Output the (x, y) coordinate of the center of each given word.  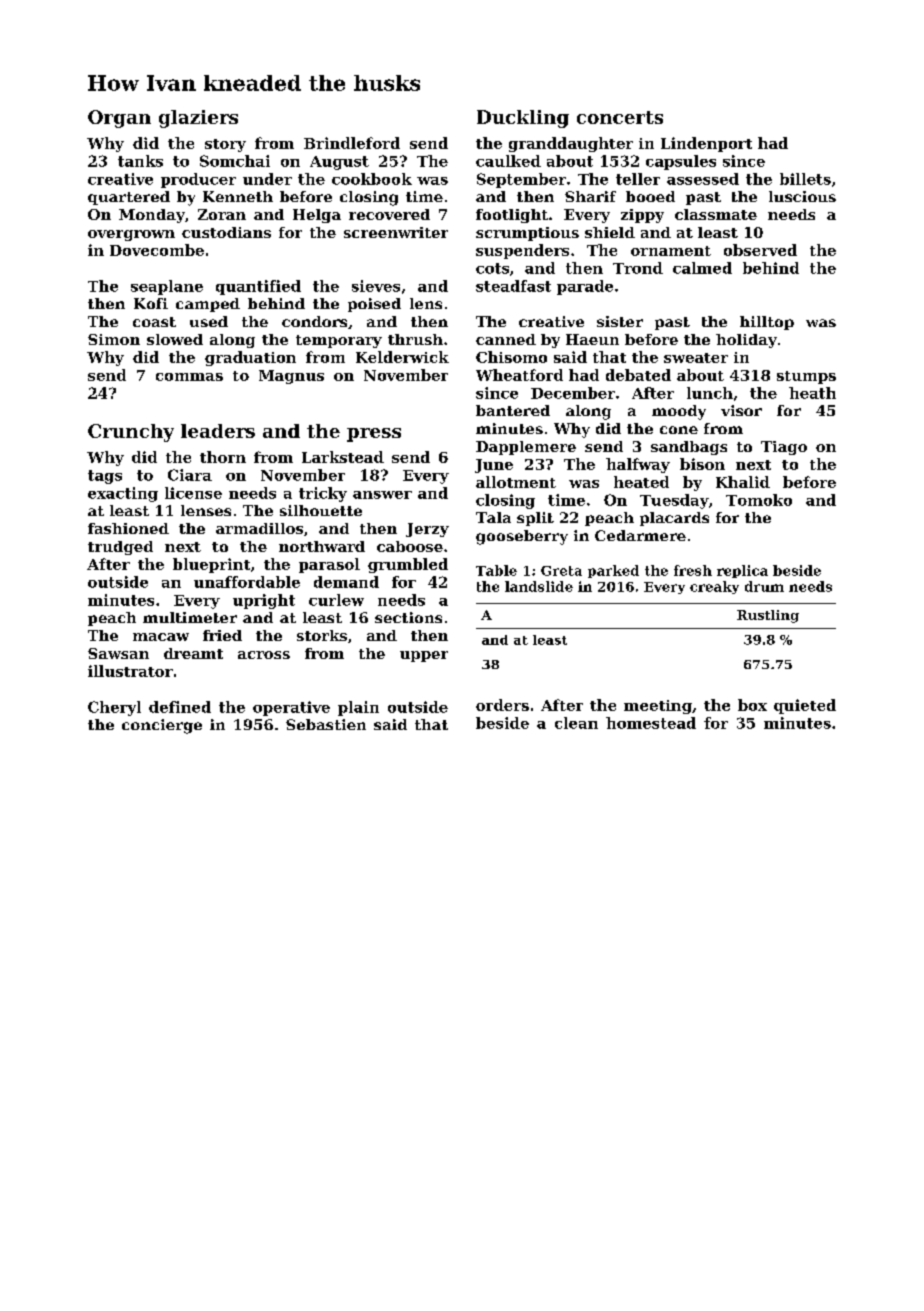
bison (702, 464)
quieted (805, 706)
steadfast (513, 286)
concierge (162, 726)
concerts (620, 117)
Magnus (291, 377)
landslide (539, 586)
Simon (114, 339)
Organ (119, 119)
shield (610, 232)
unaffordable (247, 582)
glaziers (198, 119)
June (494, 466)
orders (502, 705)
